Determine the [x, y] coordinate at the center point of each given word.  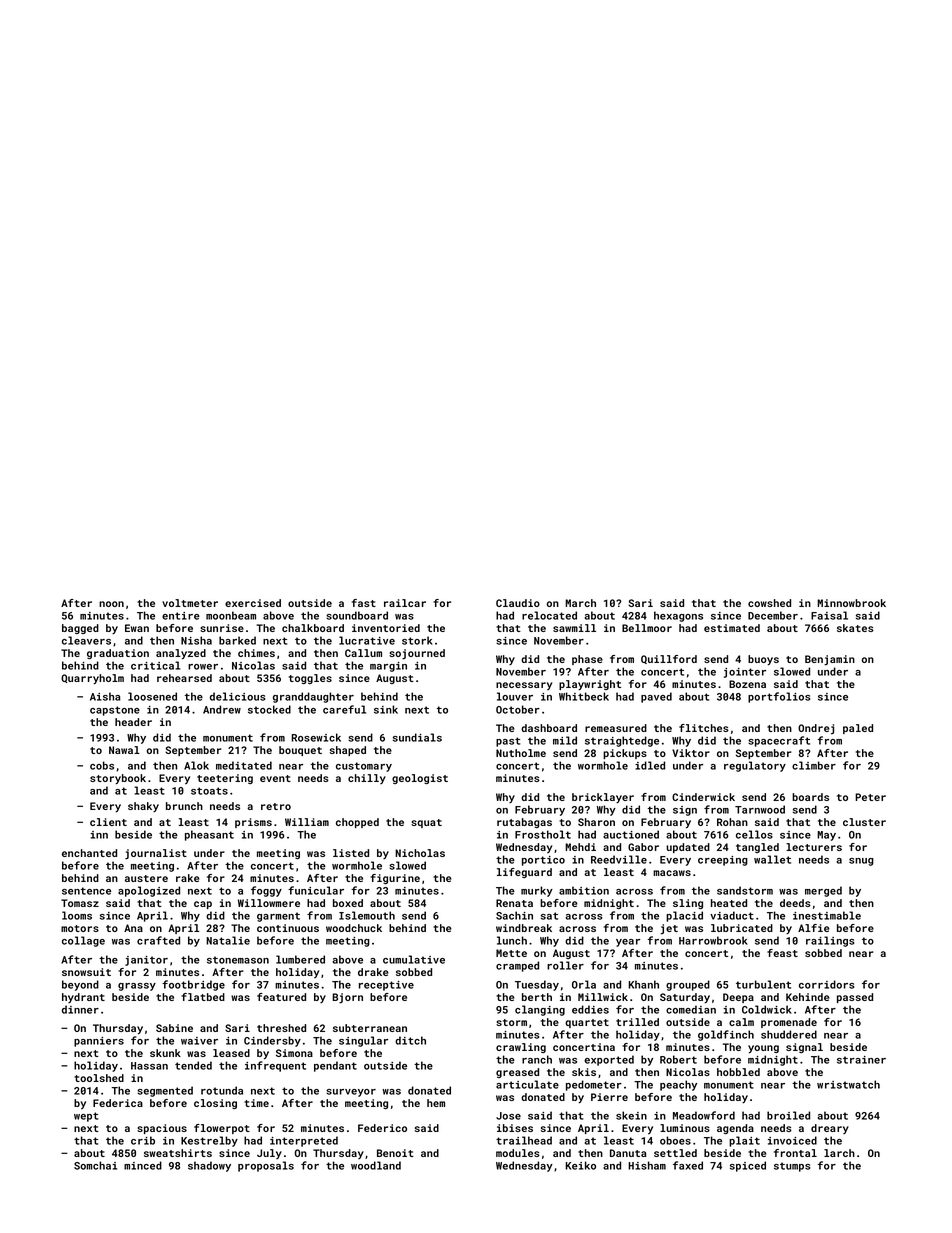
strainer [861, 1060]
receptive [386, 986]
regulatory [755, 766]
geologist [420, 779]
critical [156, 665]
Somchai [95, 1165]
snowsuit [86, 972]
